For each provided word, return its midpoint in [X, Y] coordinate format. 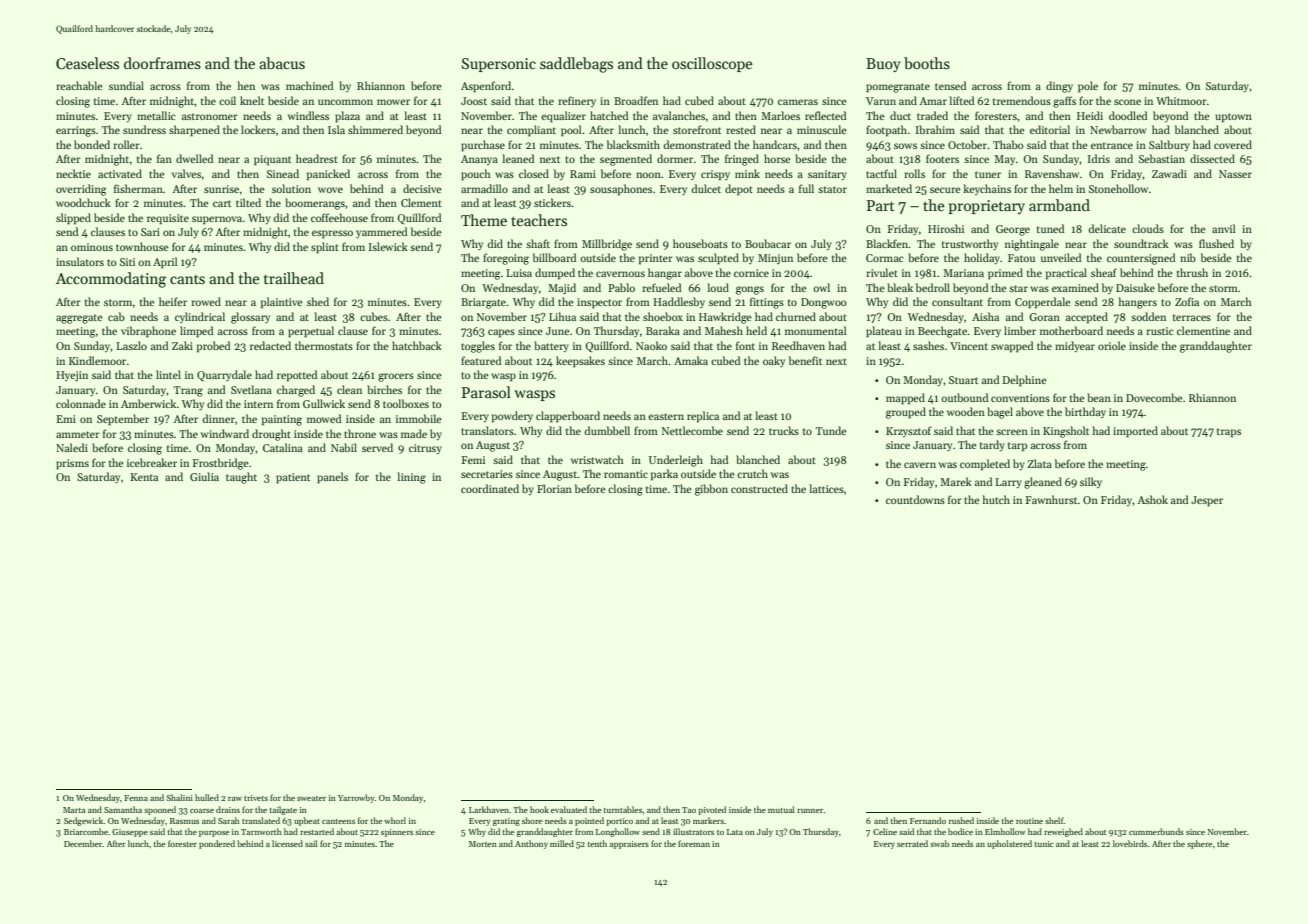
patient [293, 478]
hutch [996, 499]
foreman [694, 843]
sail [311, 843]
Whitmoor [1181, 100]
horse [777, 158]
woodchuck [83, 202]
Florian [554, 488]
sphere [1199, 844]
